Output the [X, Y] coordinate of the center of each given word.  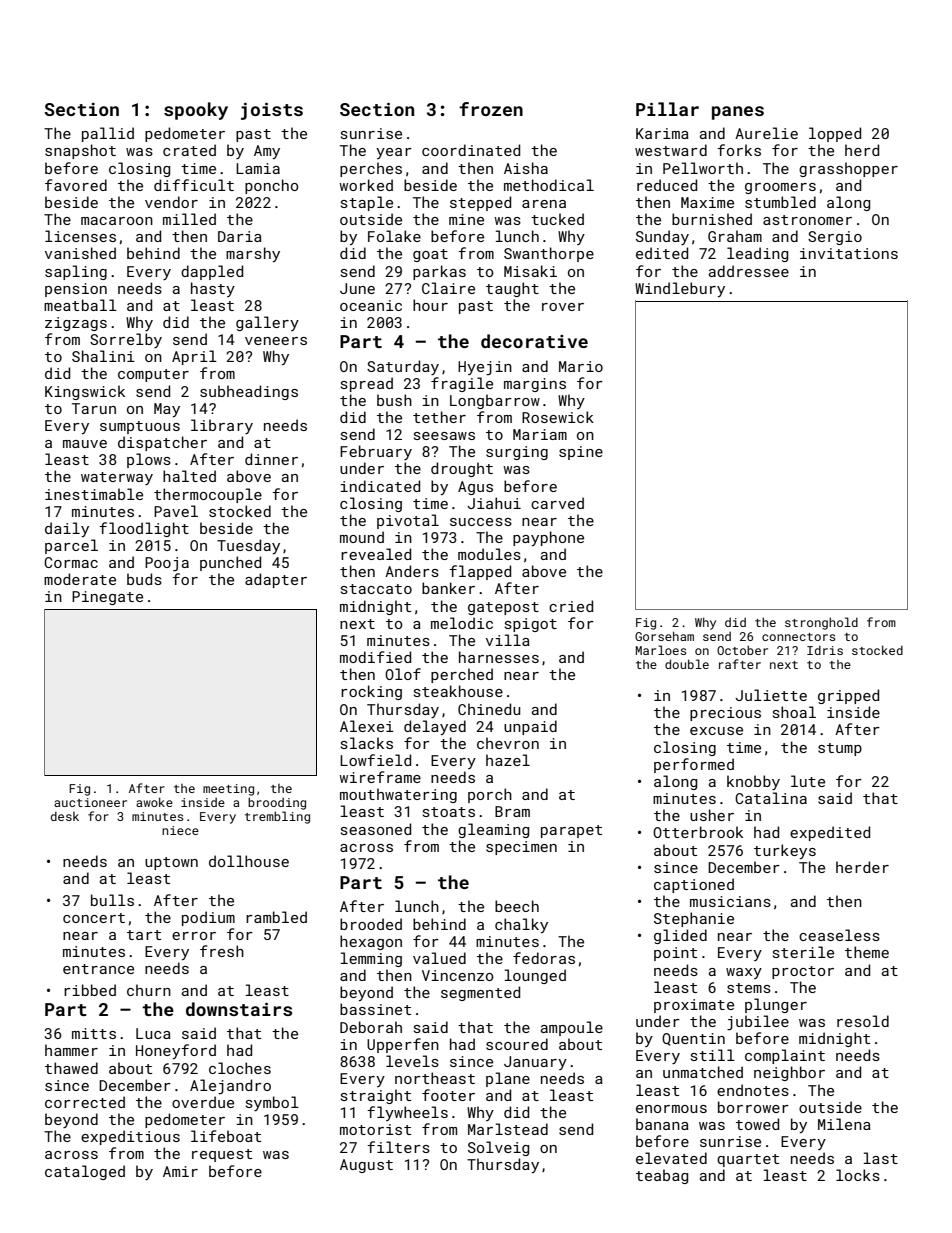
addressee [749, 271]
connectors [798, 637]
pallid [108, 134]
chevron [508, 743]
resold [863, 1021]
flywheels [407, 1113]
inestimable [94, 494]
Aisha [526, 168]
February [376, 452]
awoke [154, 802]
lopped [835, 134]
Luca [153, 1033]
